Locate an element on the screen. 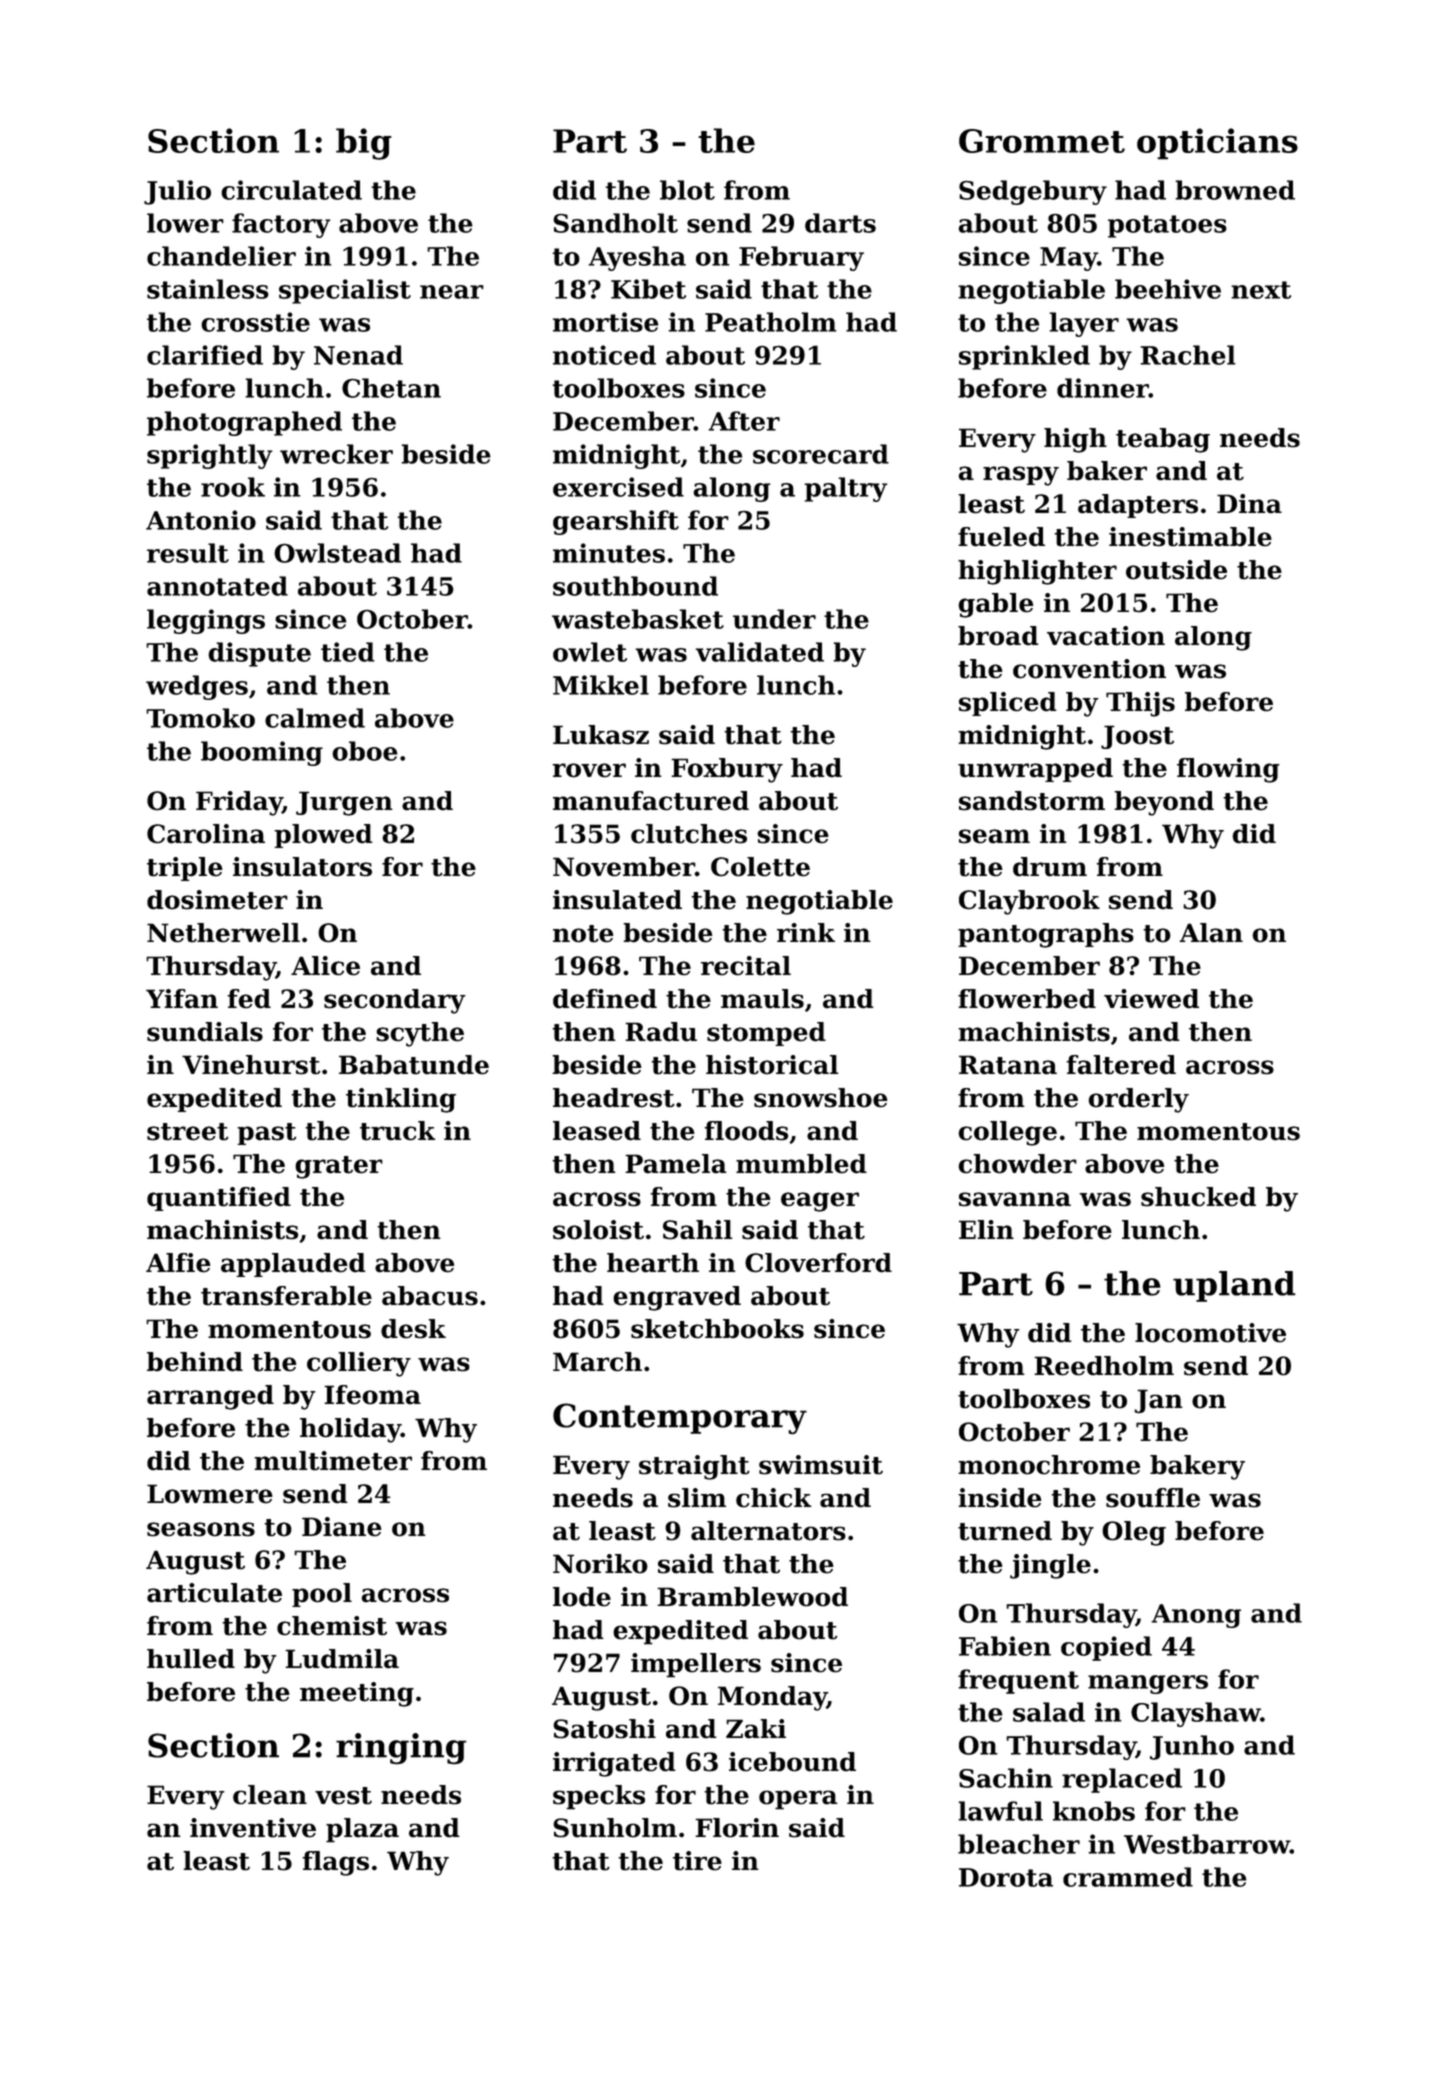 The image size is (1450, 2100). darts is located at coordinates (840, 223).
